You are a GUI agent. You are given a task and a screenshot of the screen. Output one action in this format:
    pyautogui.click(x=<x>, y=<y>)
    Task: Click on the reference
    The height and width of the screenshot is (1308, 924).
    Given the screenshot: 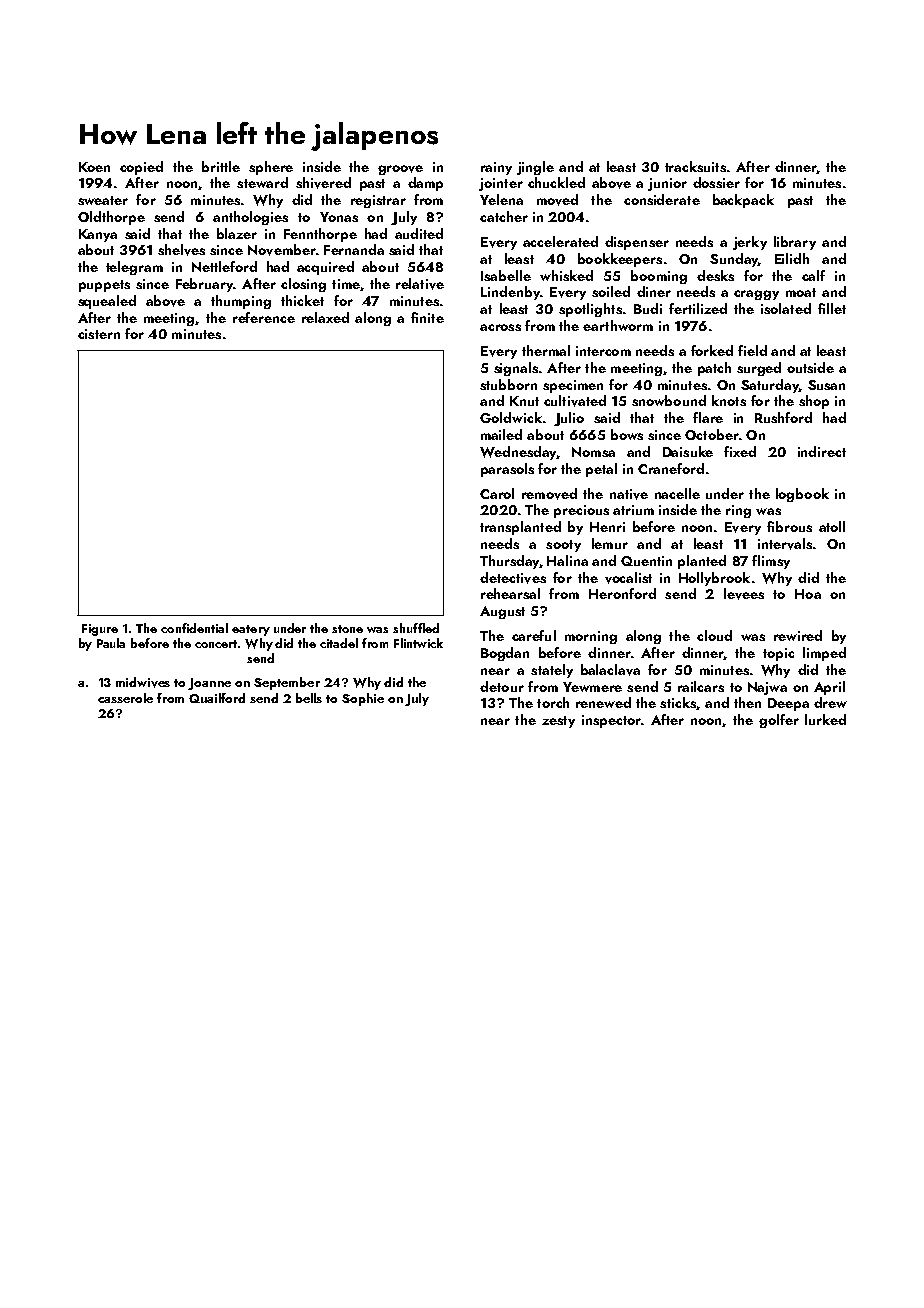 What is the action you would take?
    pyautogui.click(x=264, y=317)
